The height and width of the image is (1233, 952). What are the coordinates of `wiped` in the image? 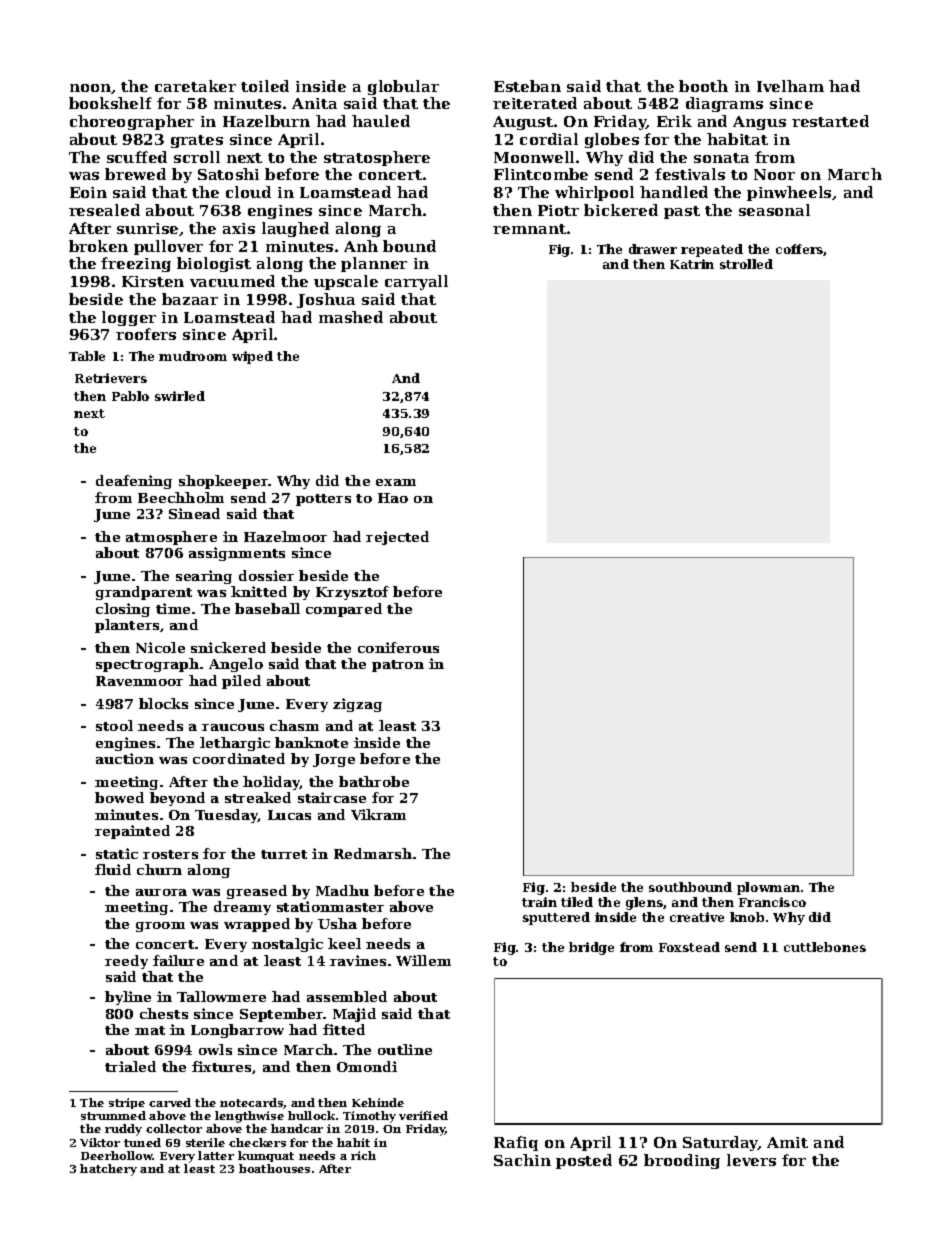 It's located at (252, 357).
